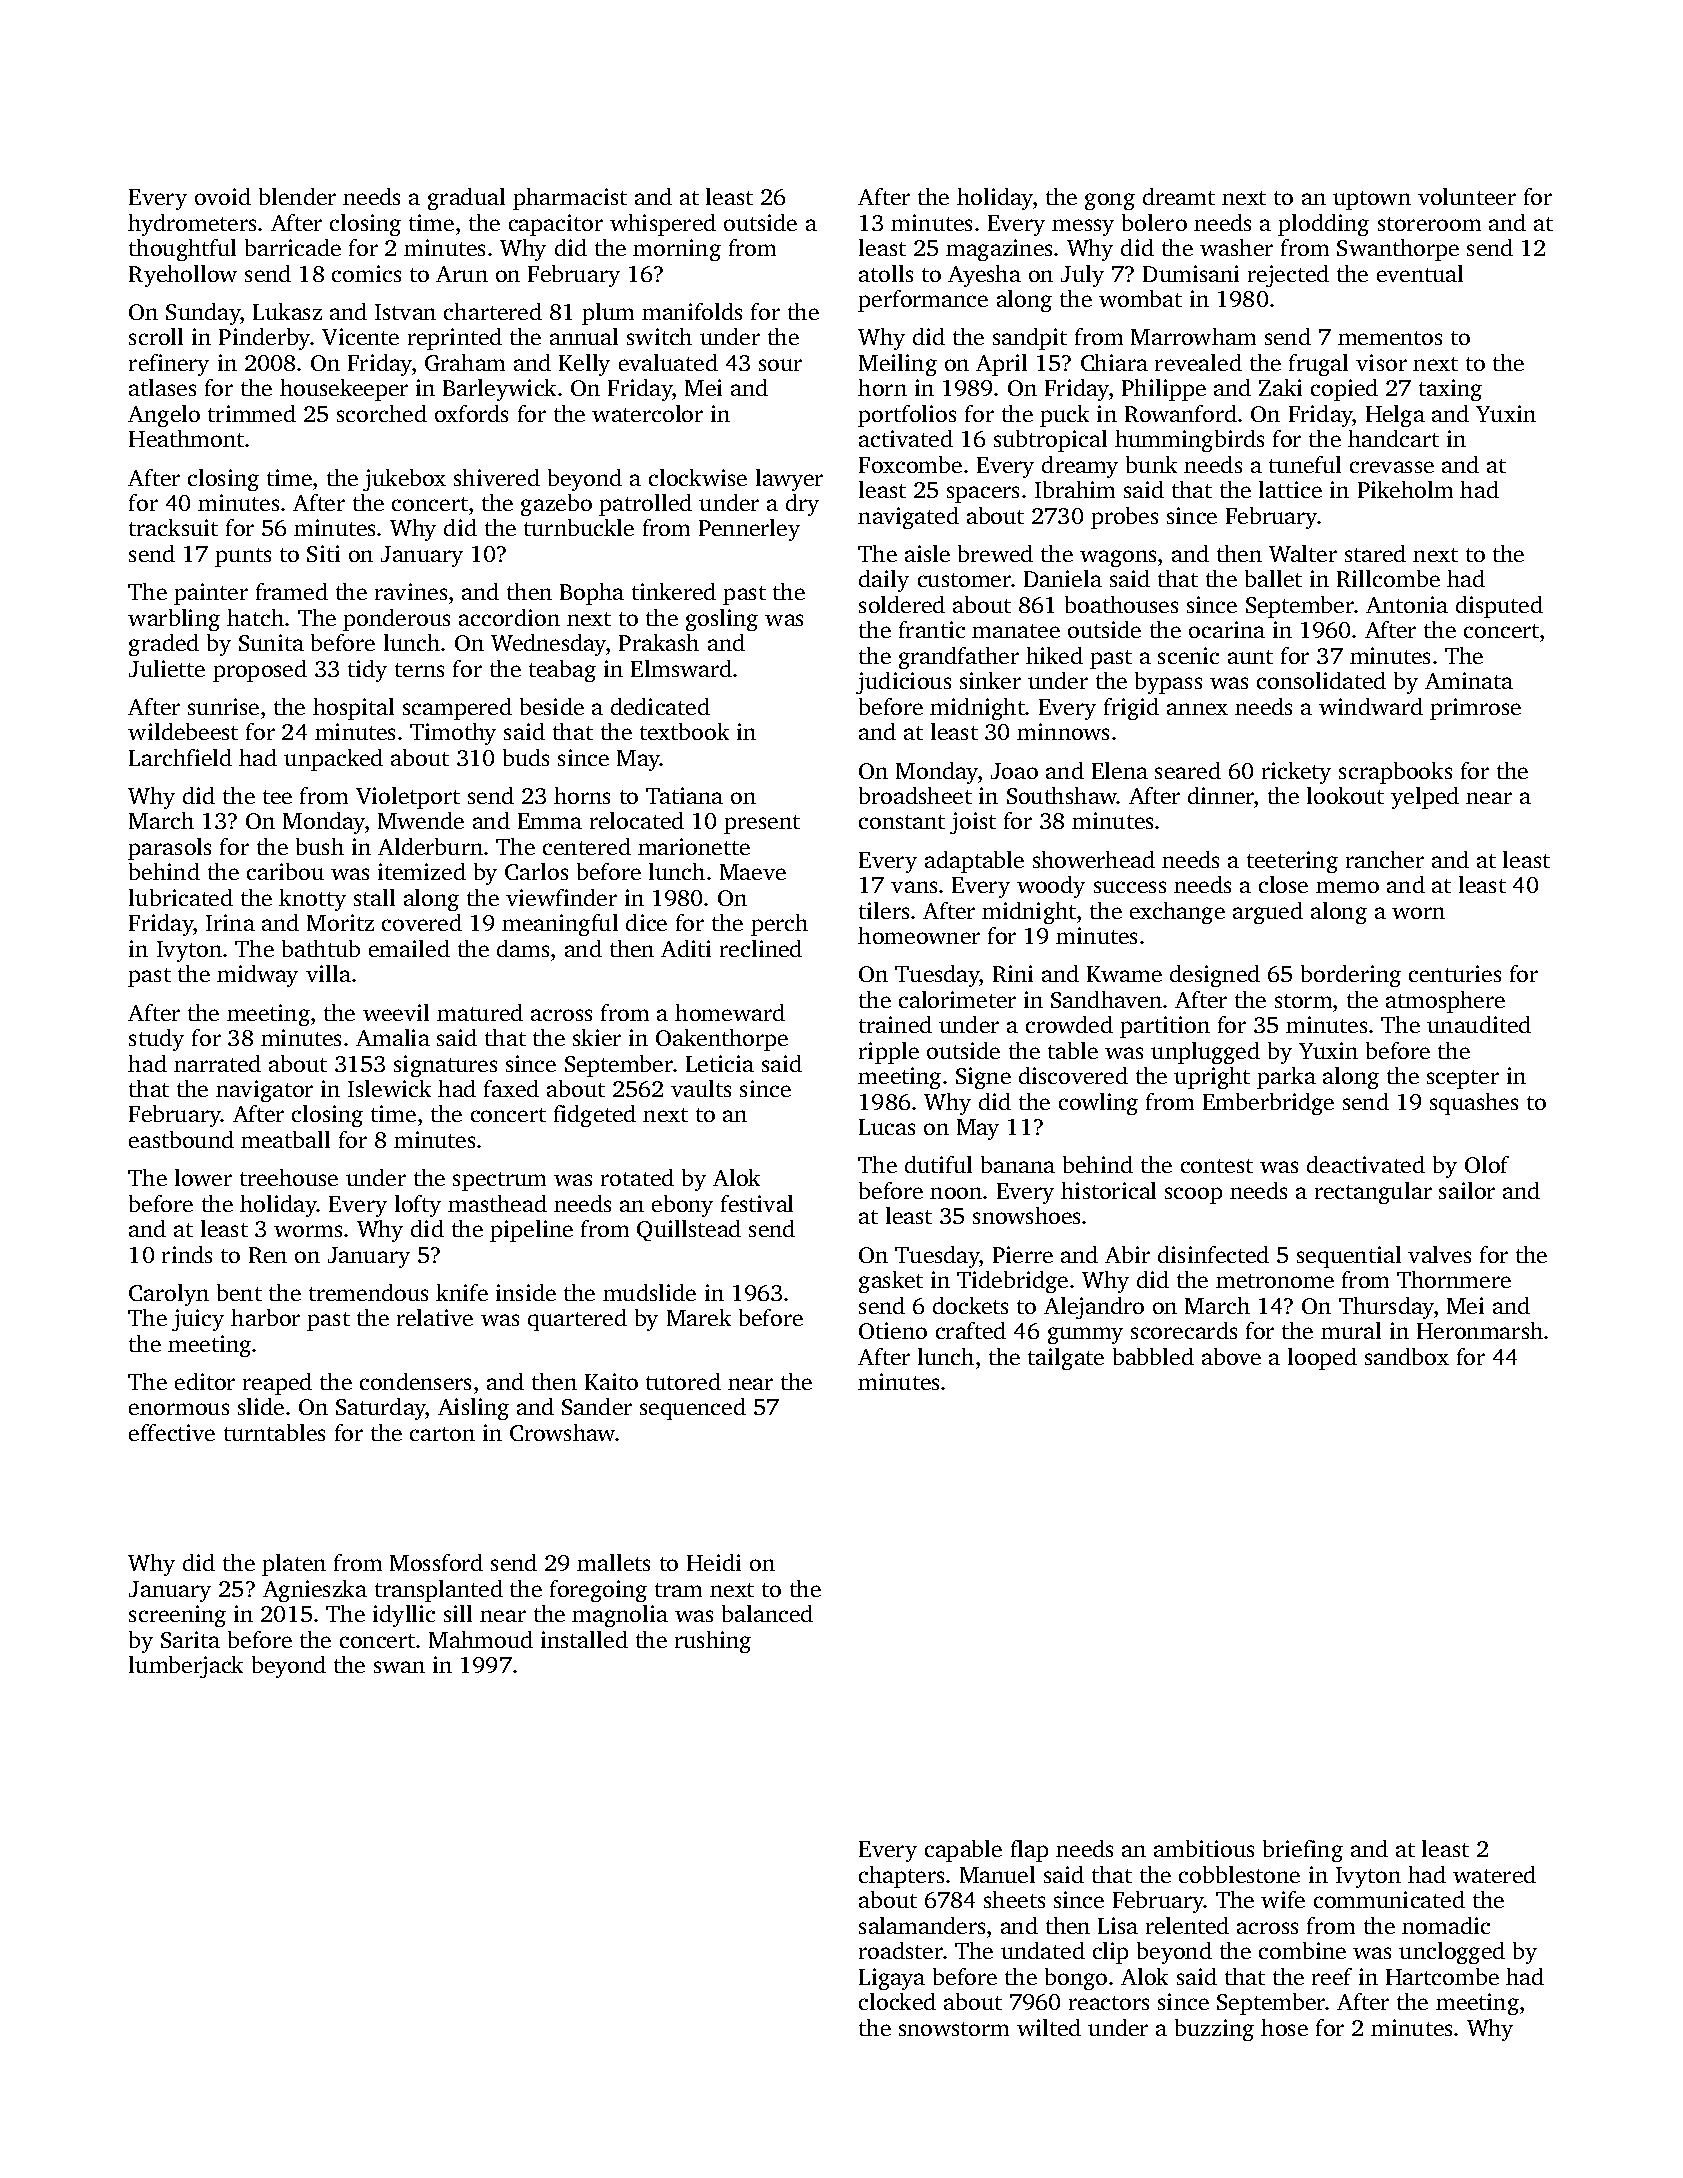 This page has height=2178, width=1683. I want to click on volunteer, so click(1467, 196).
